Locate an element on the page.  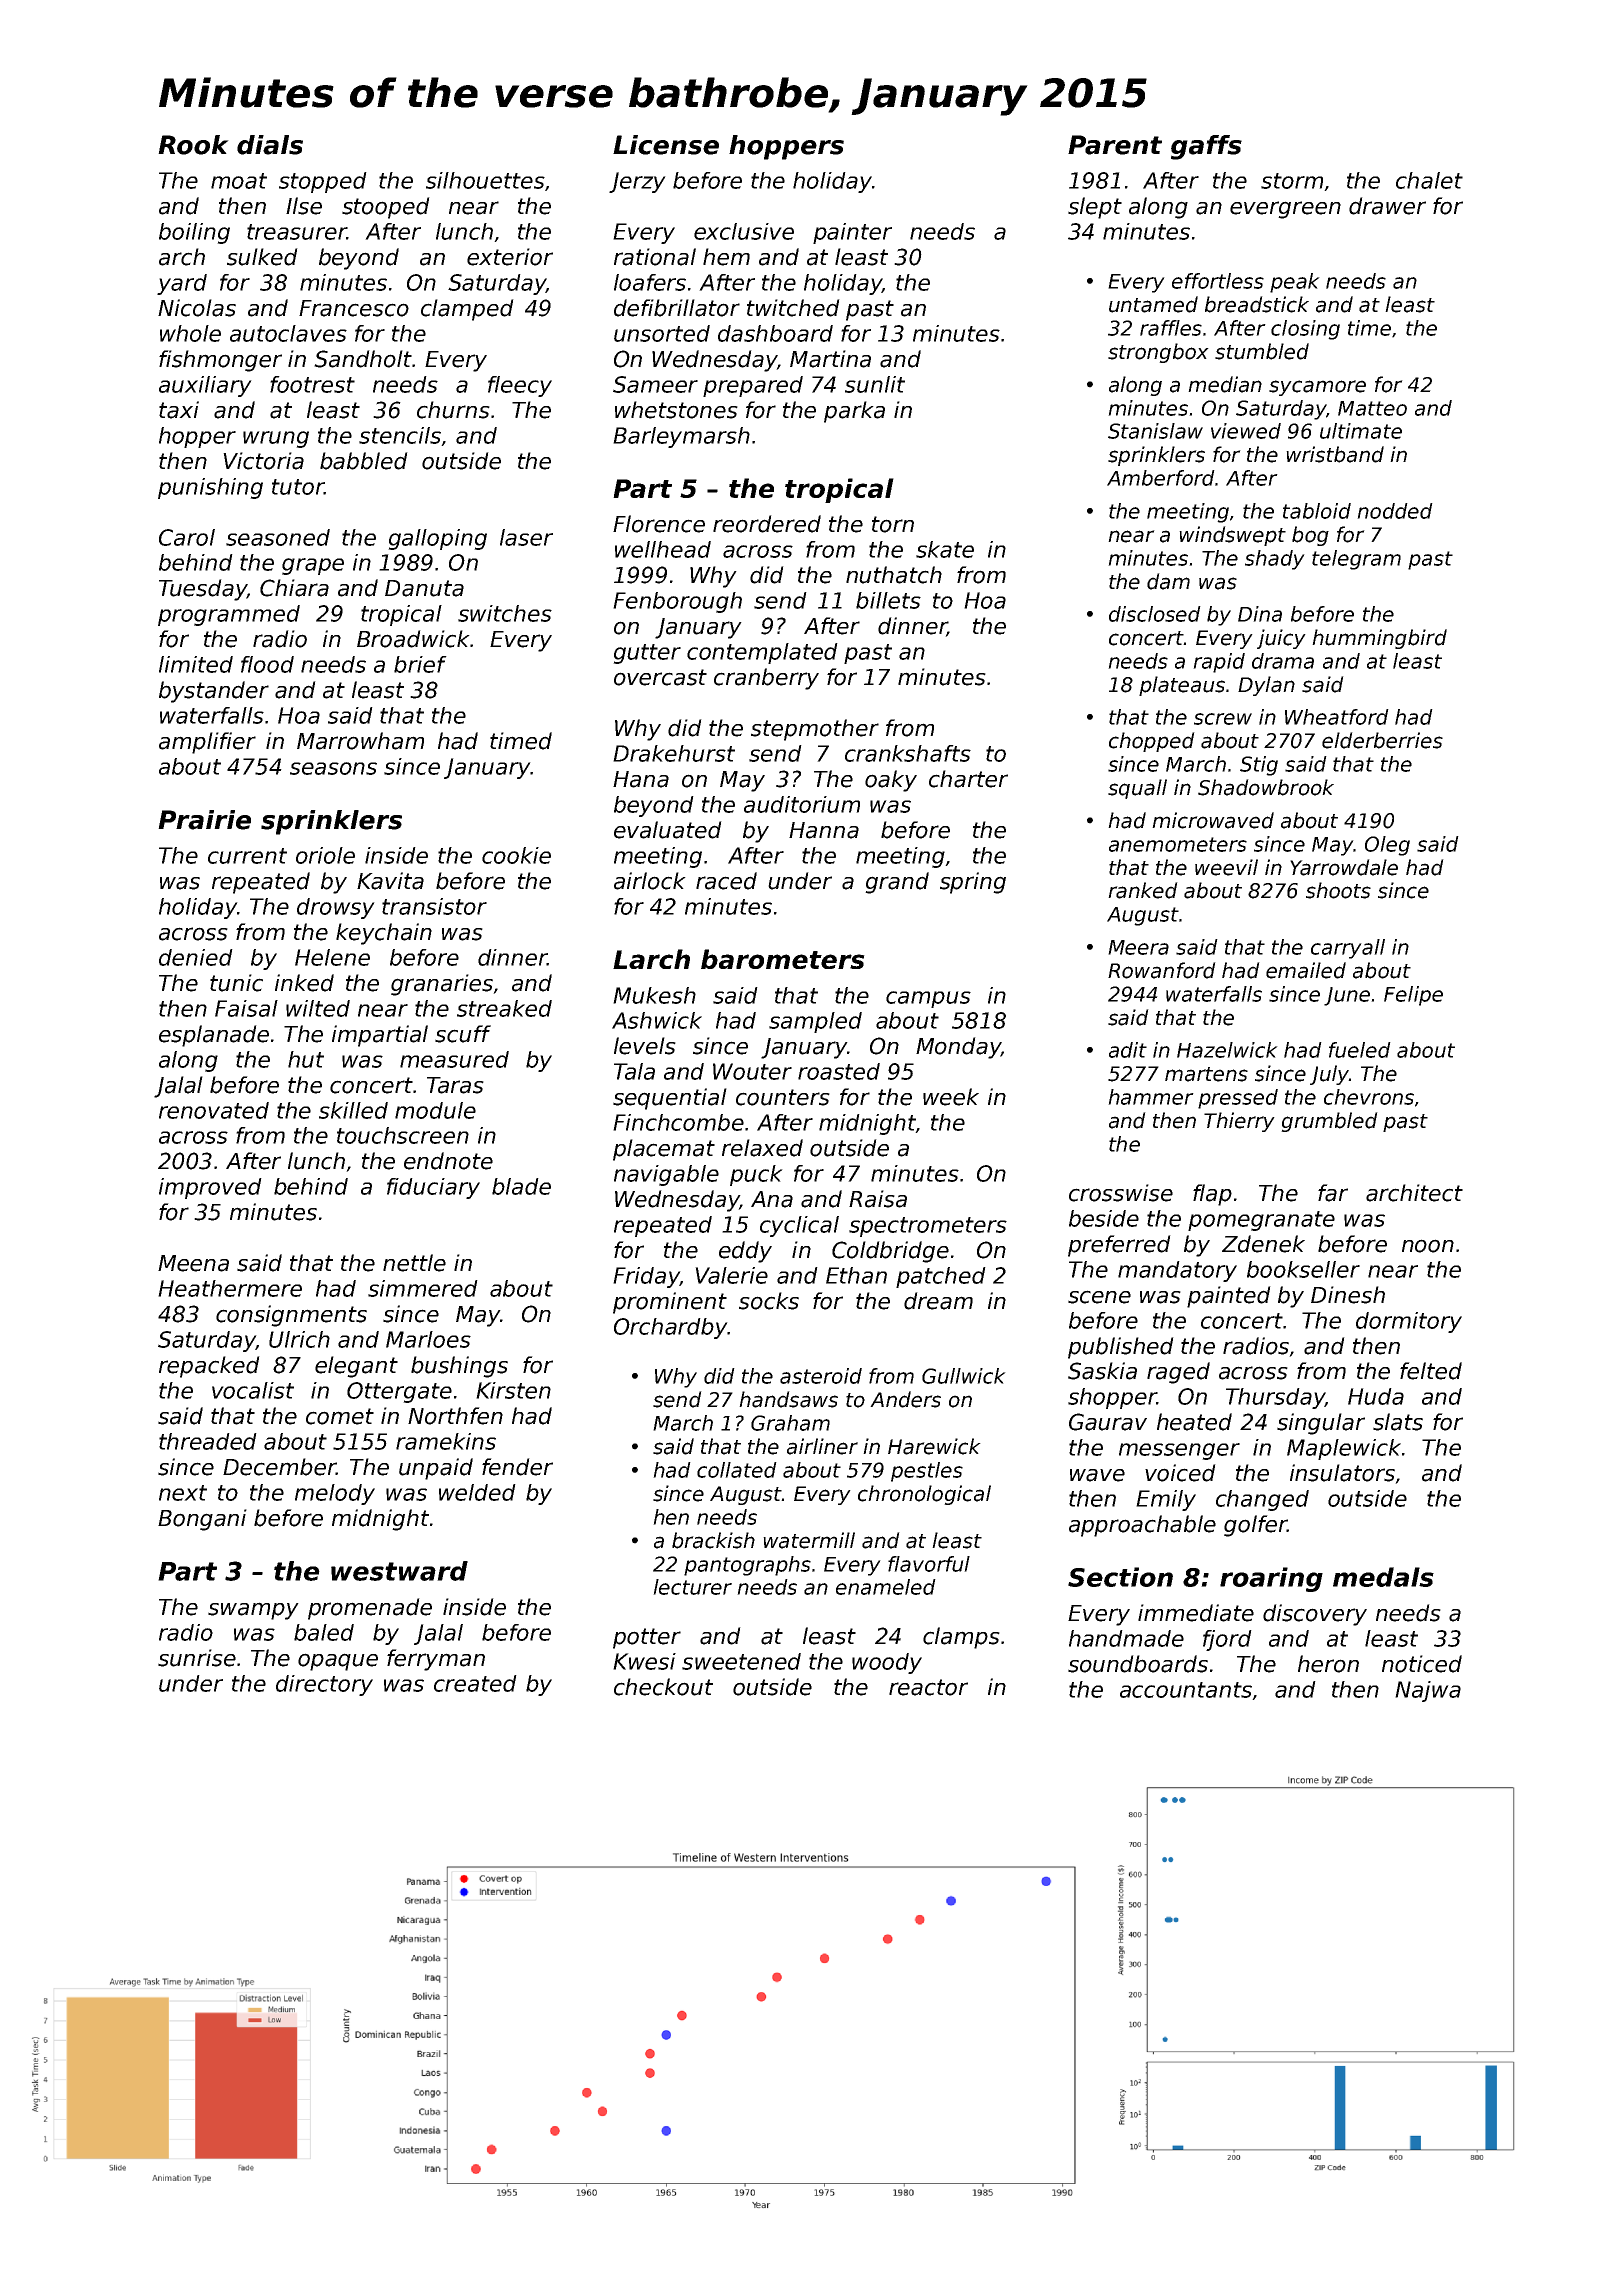
lecturer is located at coordinates (692, 1587).
